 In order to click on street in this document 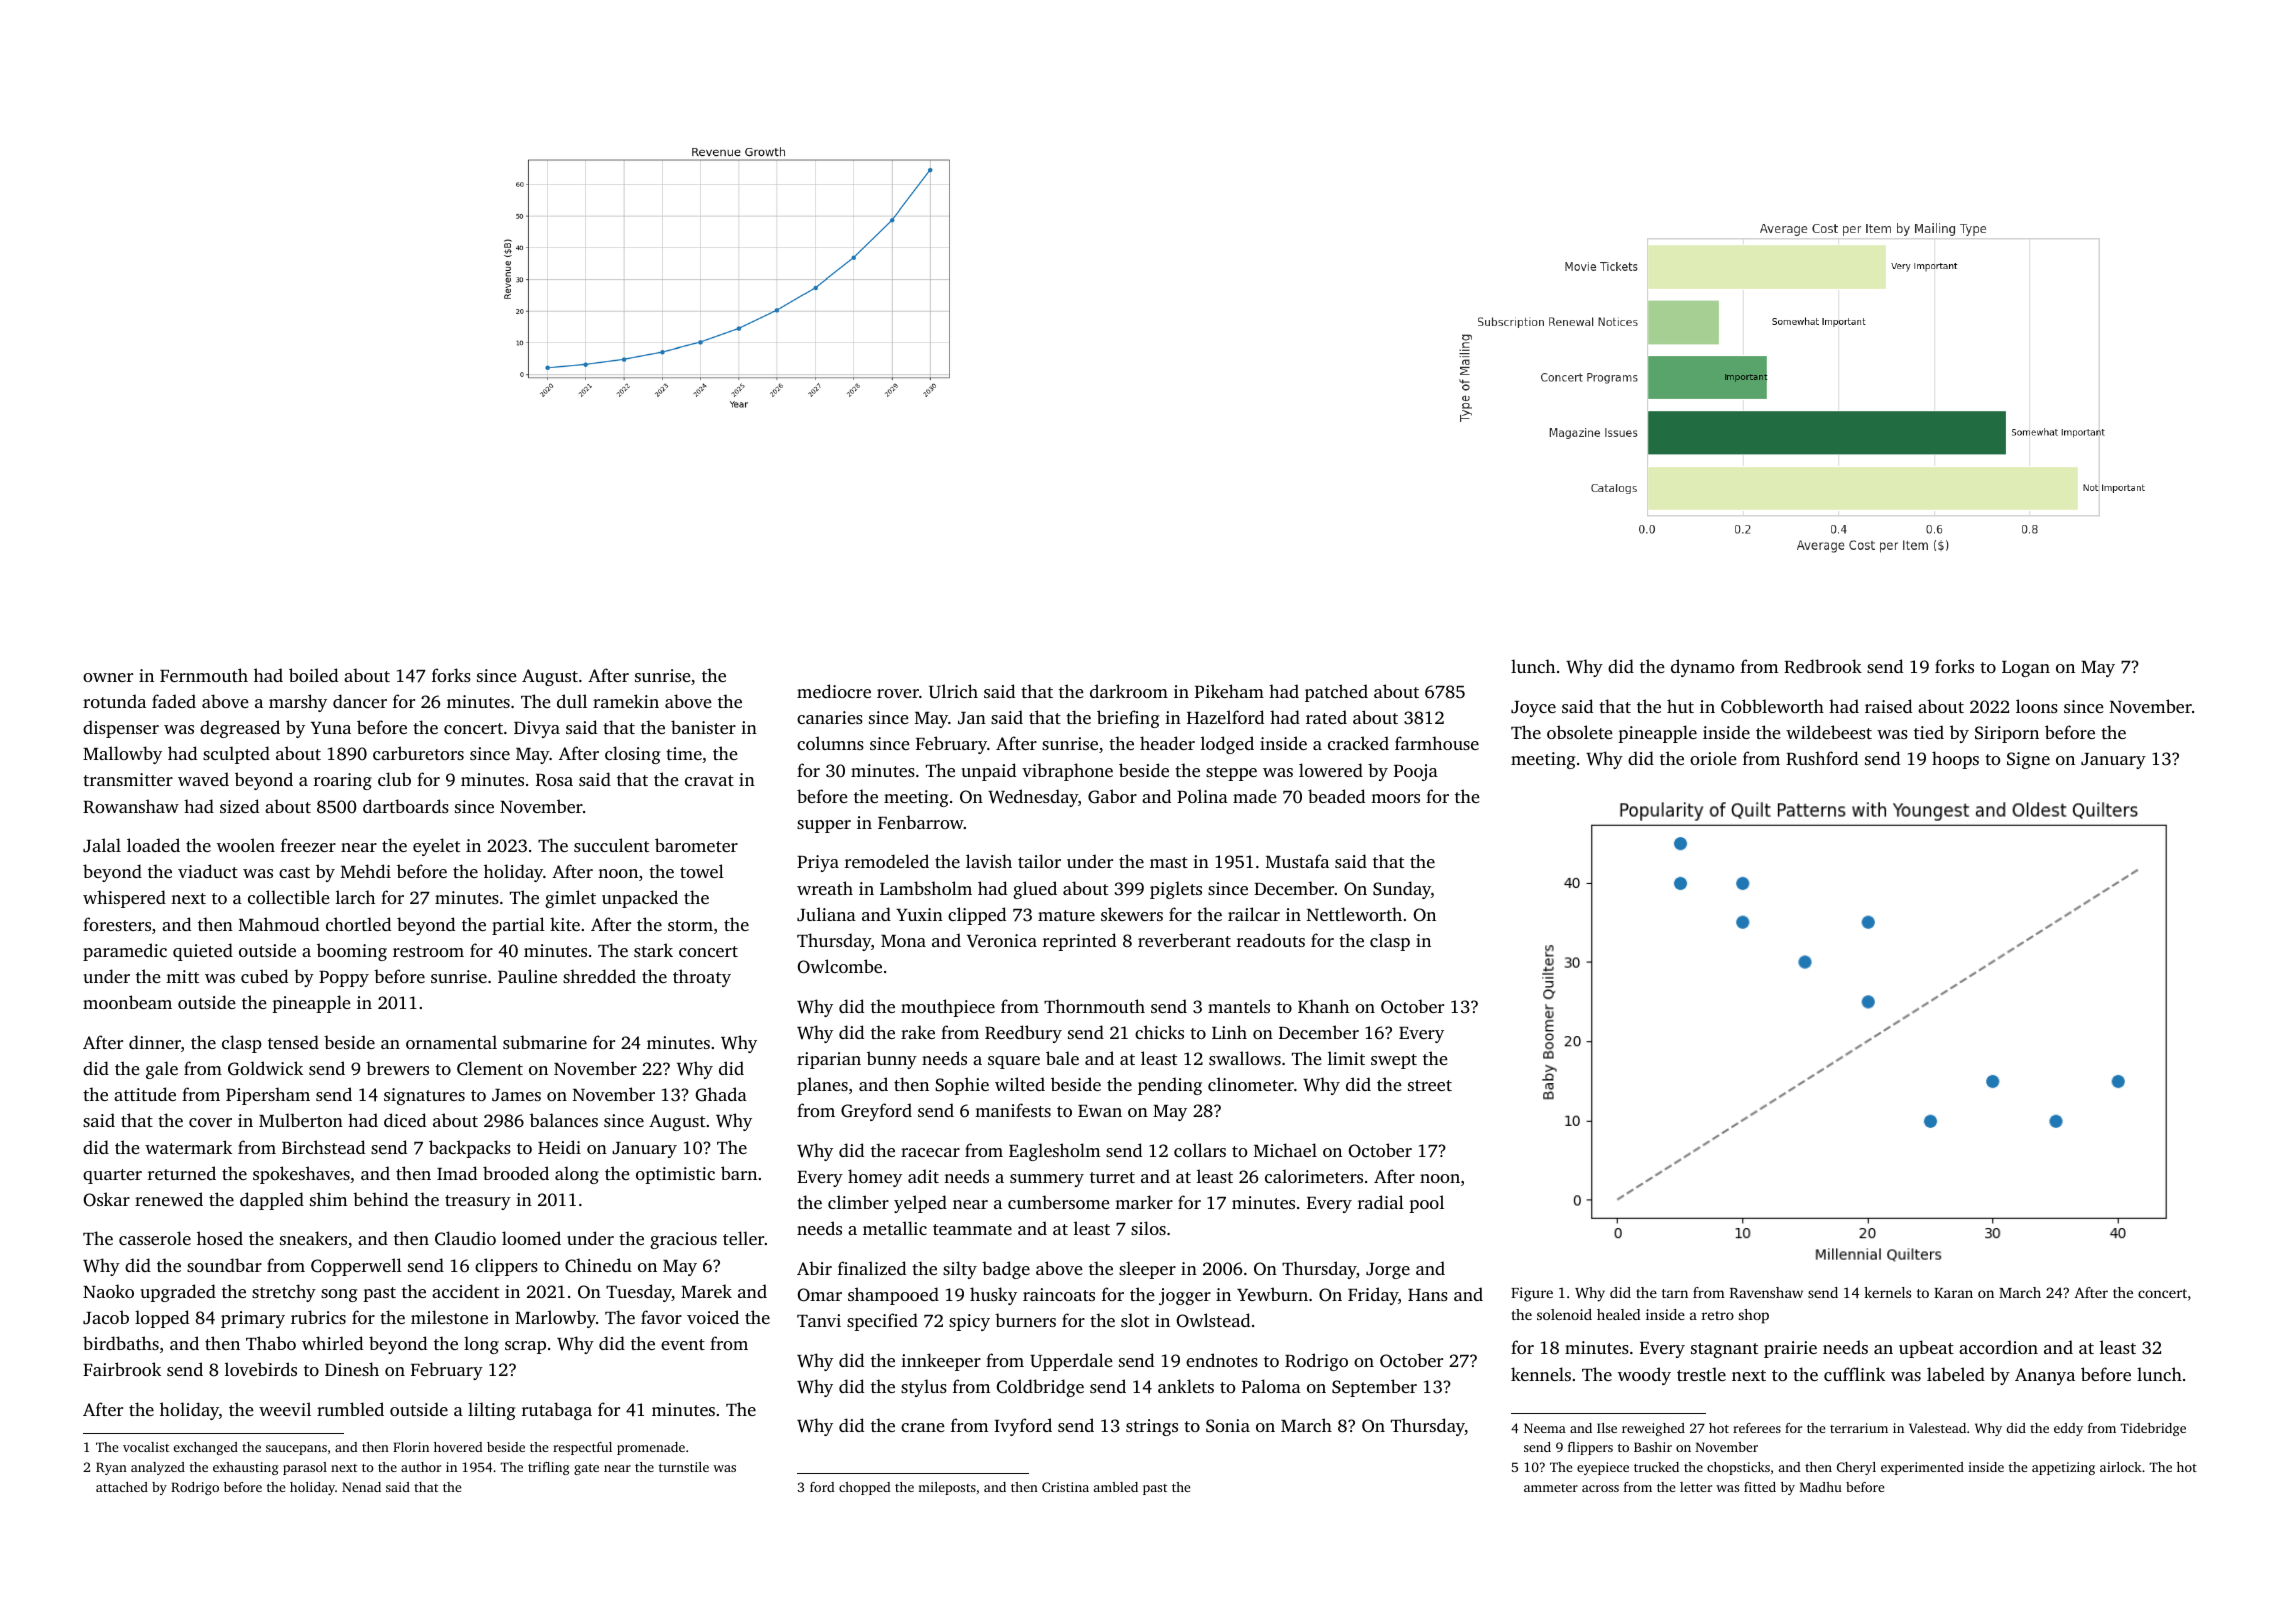, I will do `click(1430, 1085)`.
